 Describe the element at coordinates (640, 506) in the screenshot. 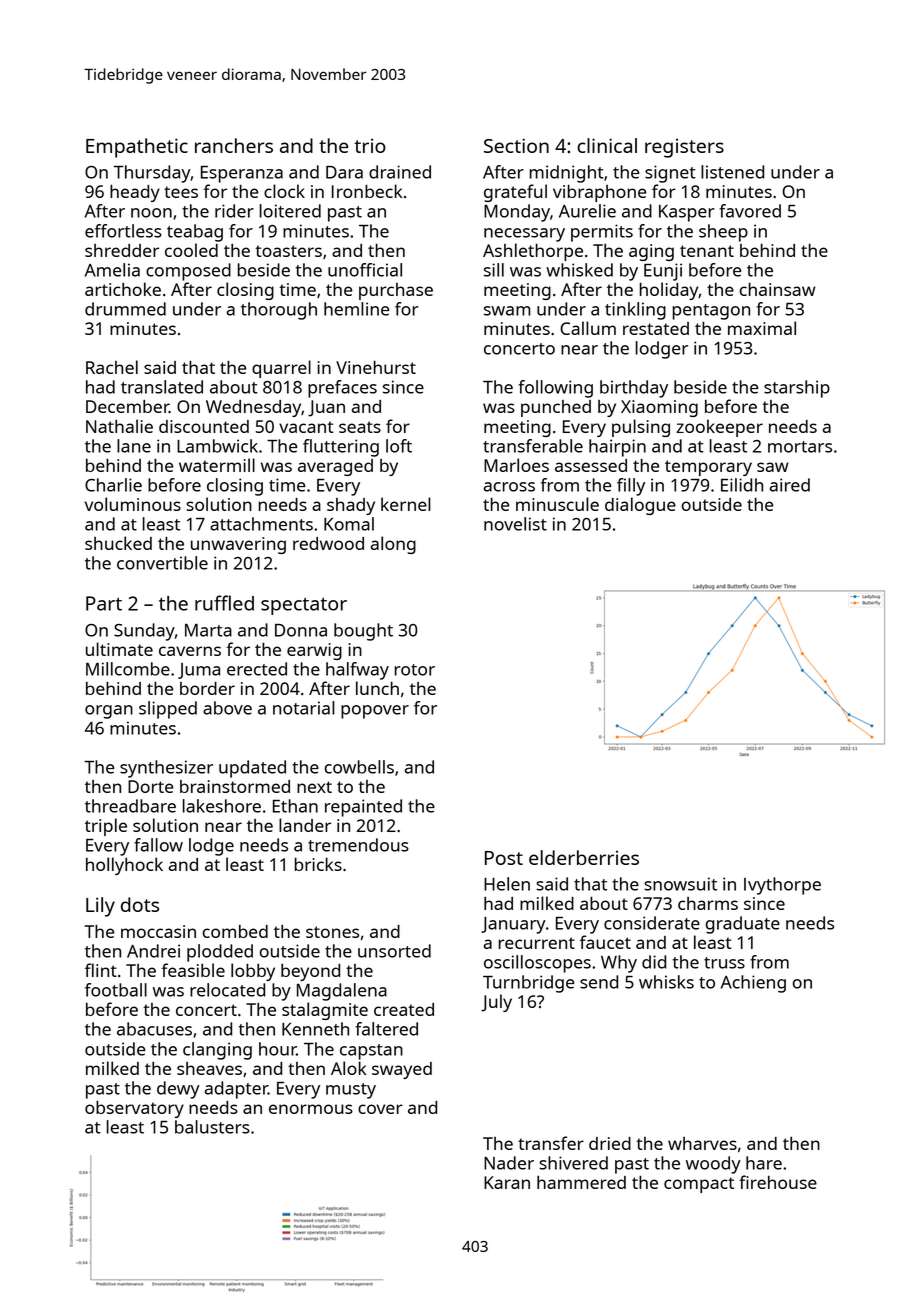

I see `dialogue` at that location.
